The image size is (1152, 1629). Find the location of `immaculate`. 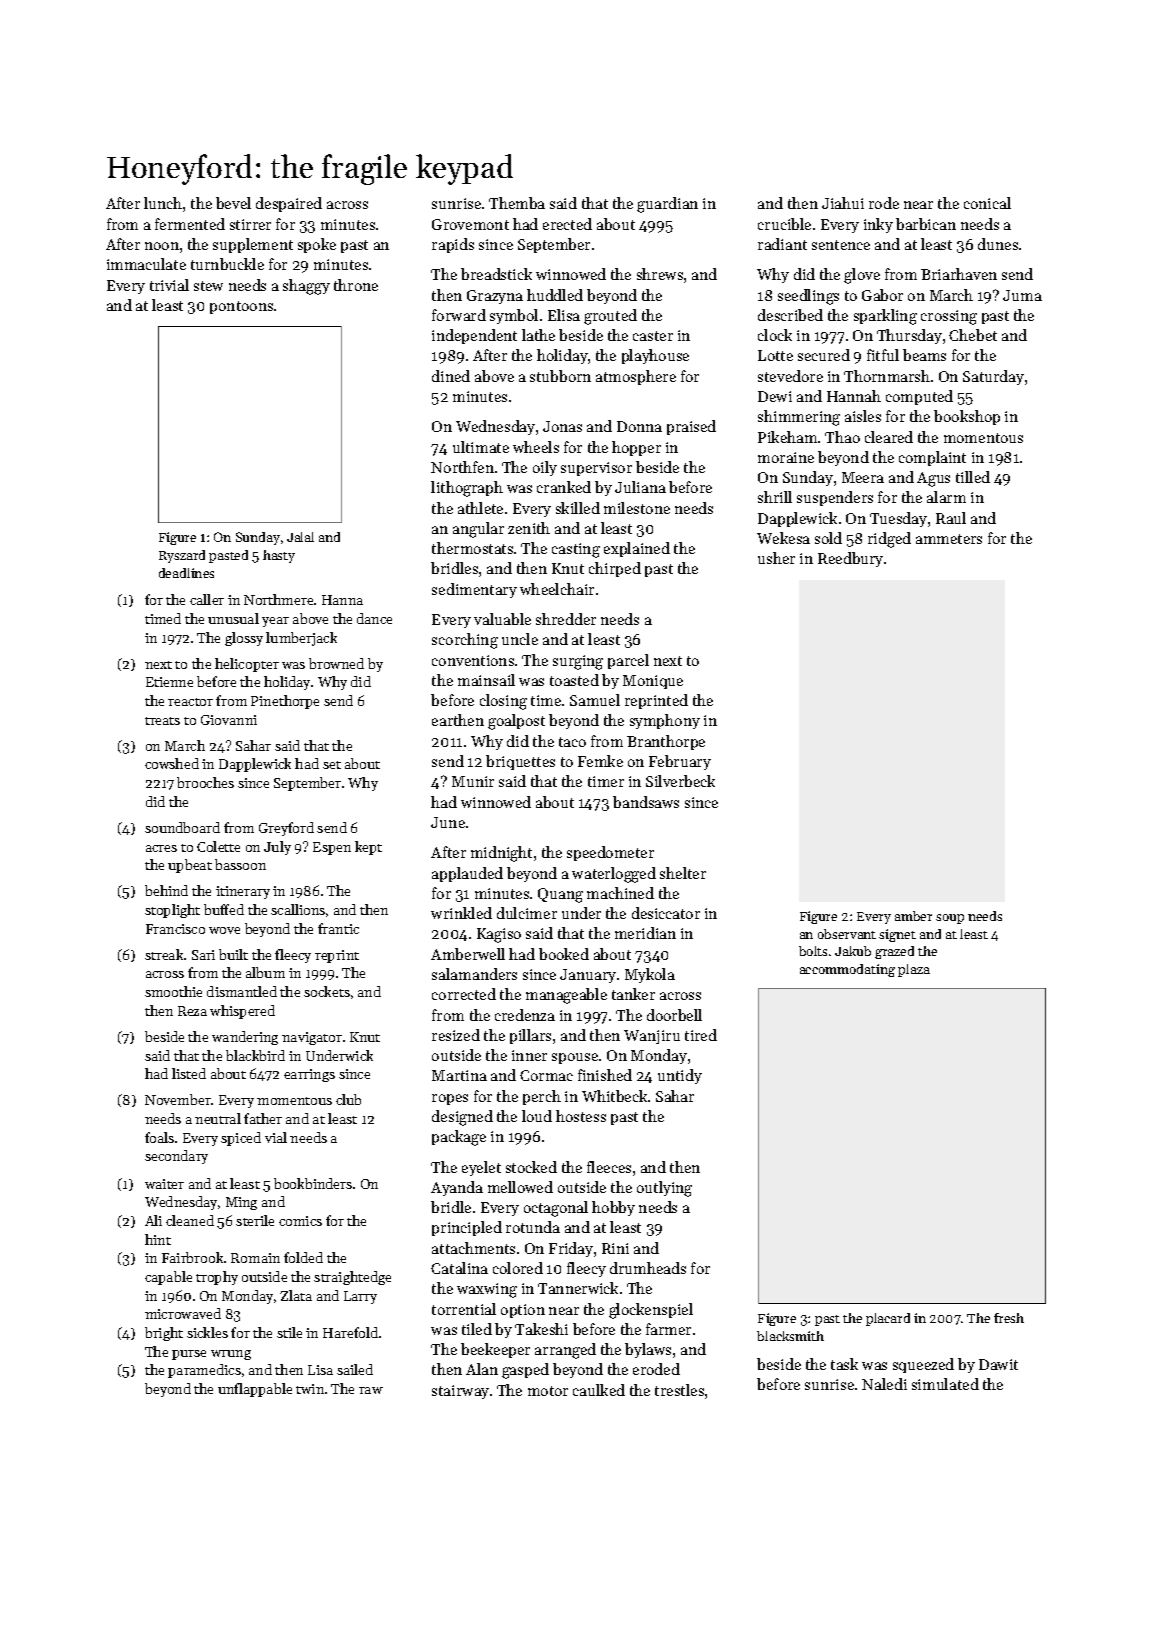

immaculate is located at coordinates (146, 264).
